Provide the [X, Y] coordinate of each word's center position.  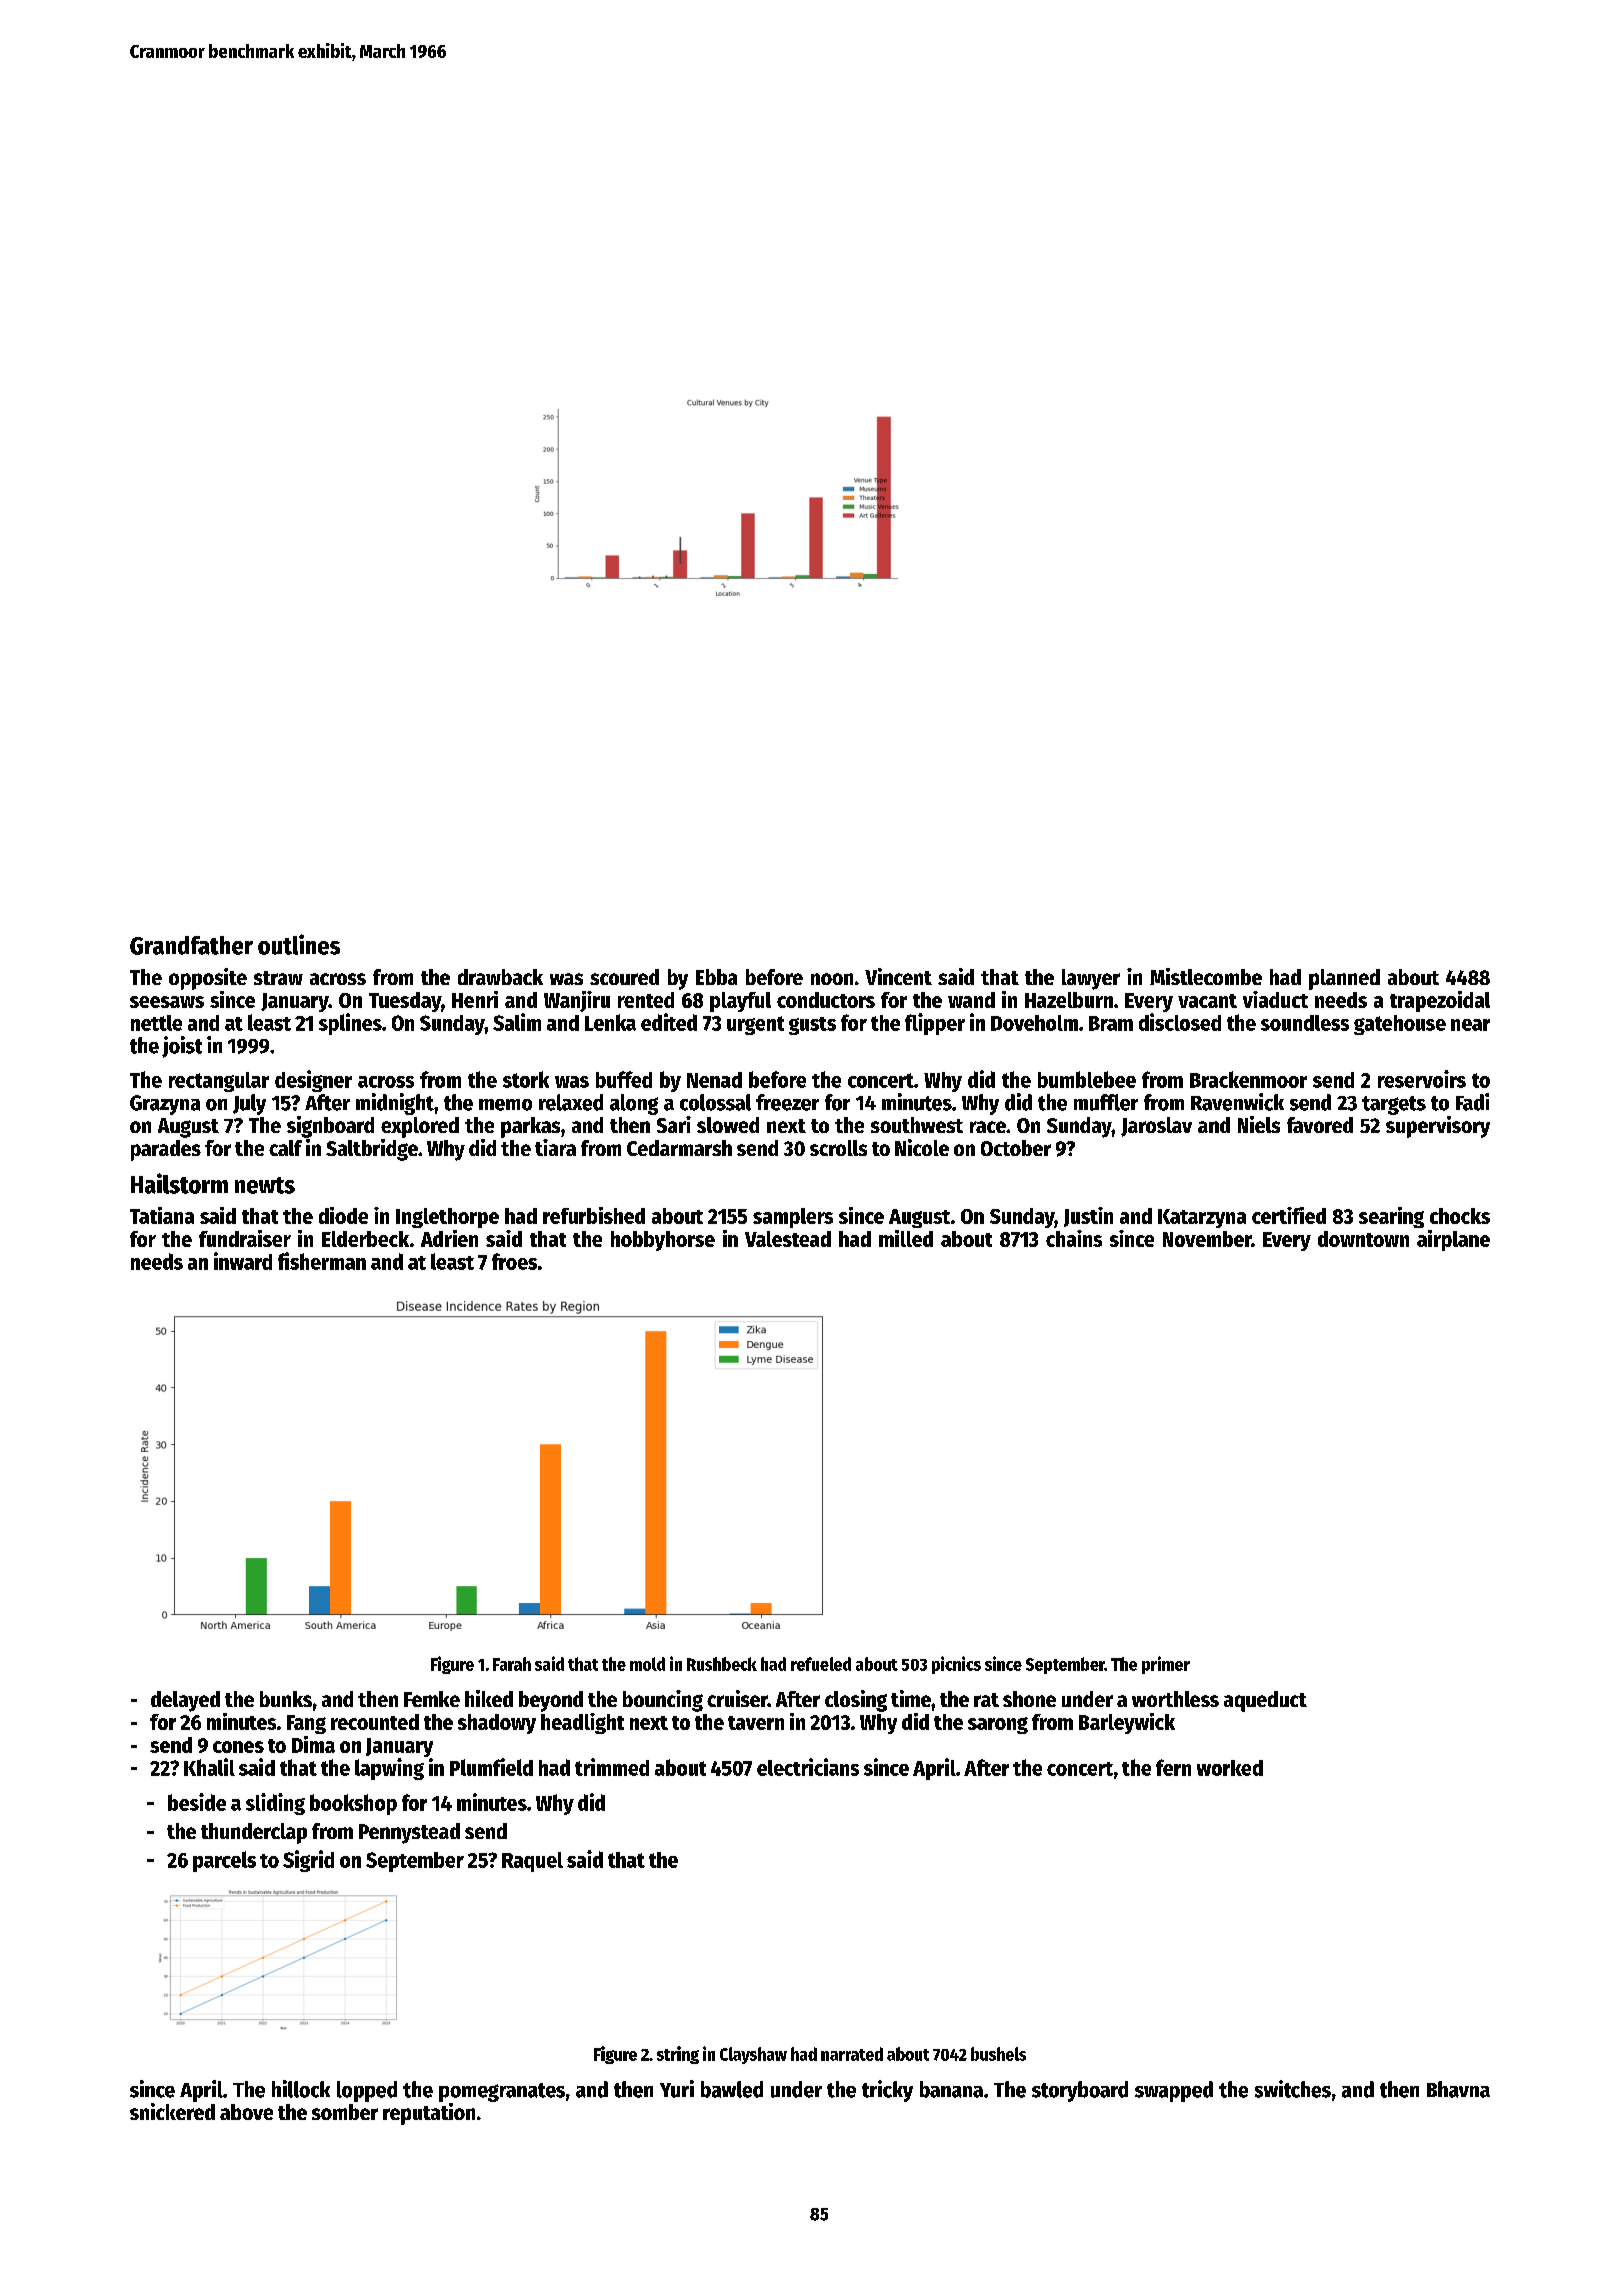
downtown [1363, 1239]
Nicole [922, 1147]
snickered [172, 2111]
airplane [1453, 1240]
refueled [821, 1664]
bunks [286, 1699]
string [678, 2055]
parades [166, 1150]
